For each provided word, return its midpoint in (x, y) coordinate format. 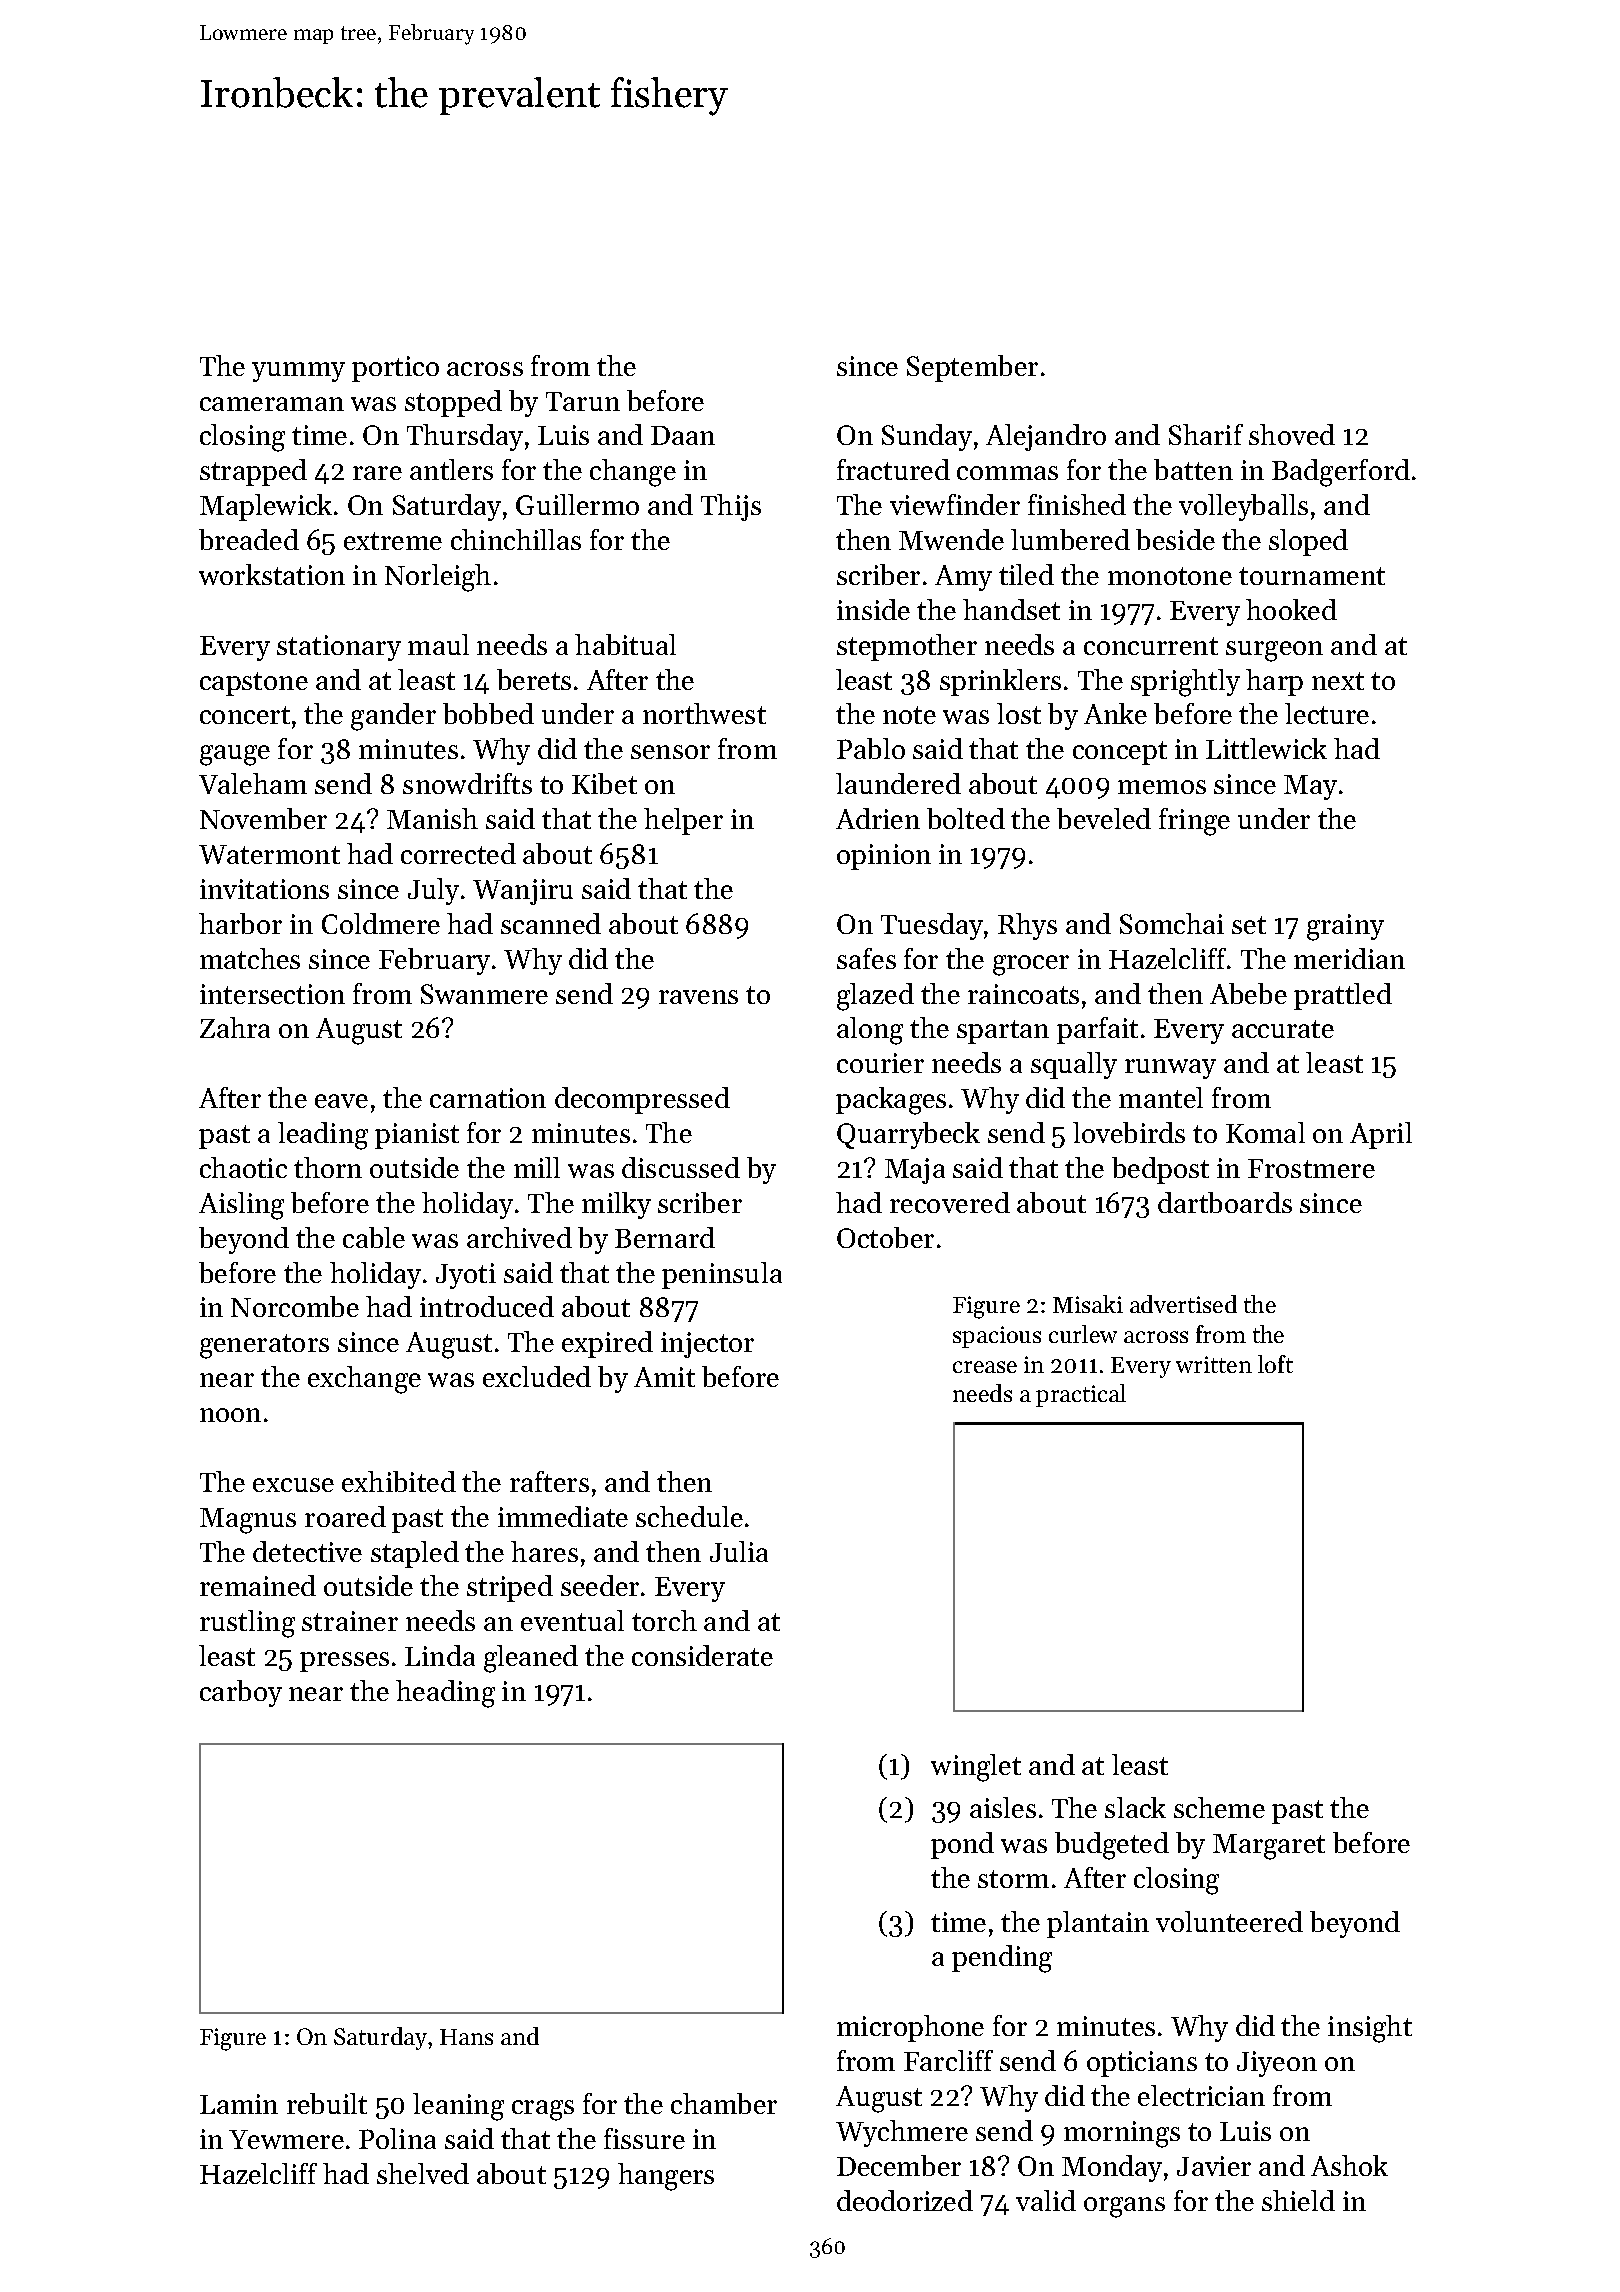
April (1381, 1135)
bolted (966, 818)
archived (519, 1237)
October (885, 1237)
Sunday (927, 437)
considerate (702, 1655)
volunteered (1229, 1921)
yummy (298, 372)
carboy (241, 1693)
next (1338, 681)
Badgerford (1341, 473)
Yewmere (286, 2139)
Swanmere (484, 994)
